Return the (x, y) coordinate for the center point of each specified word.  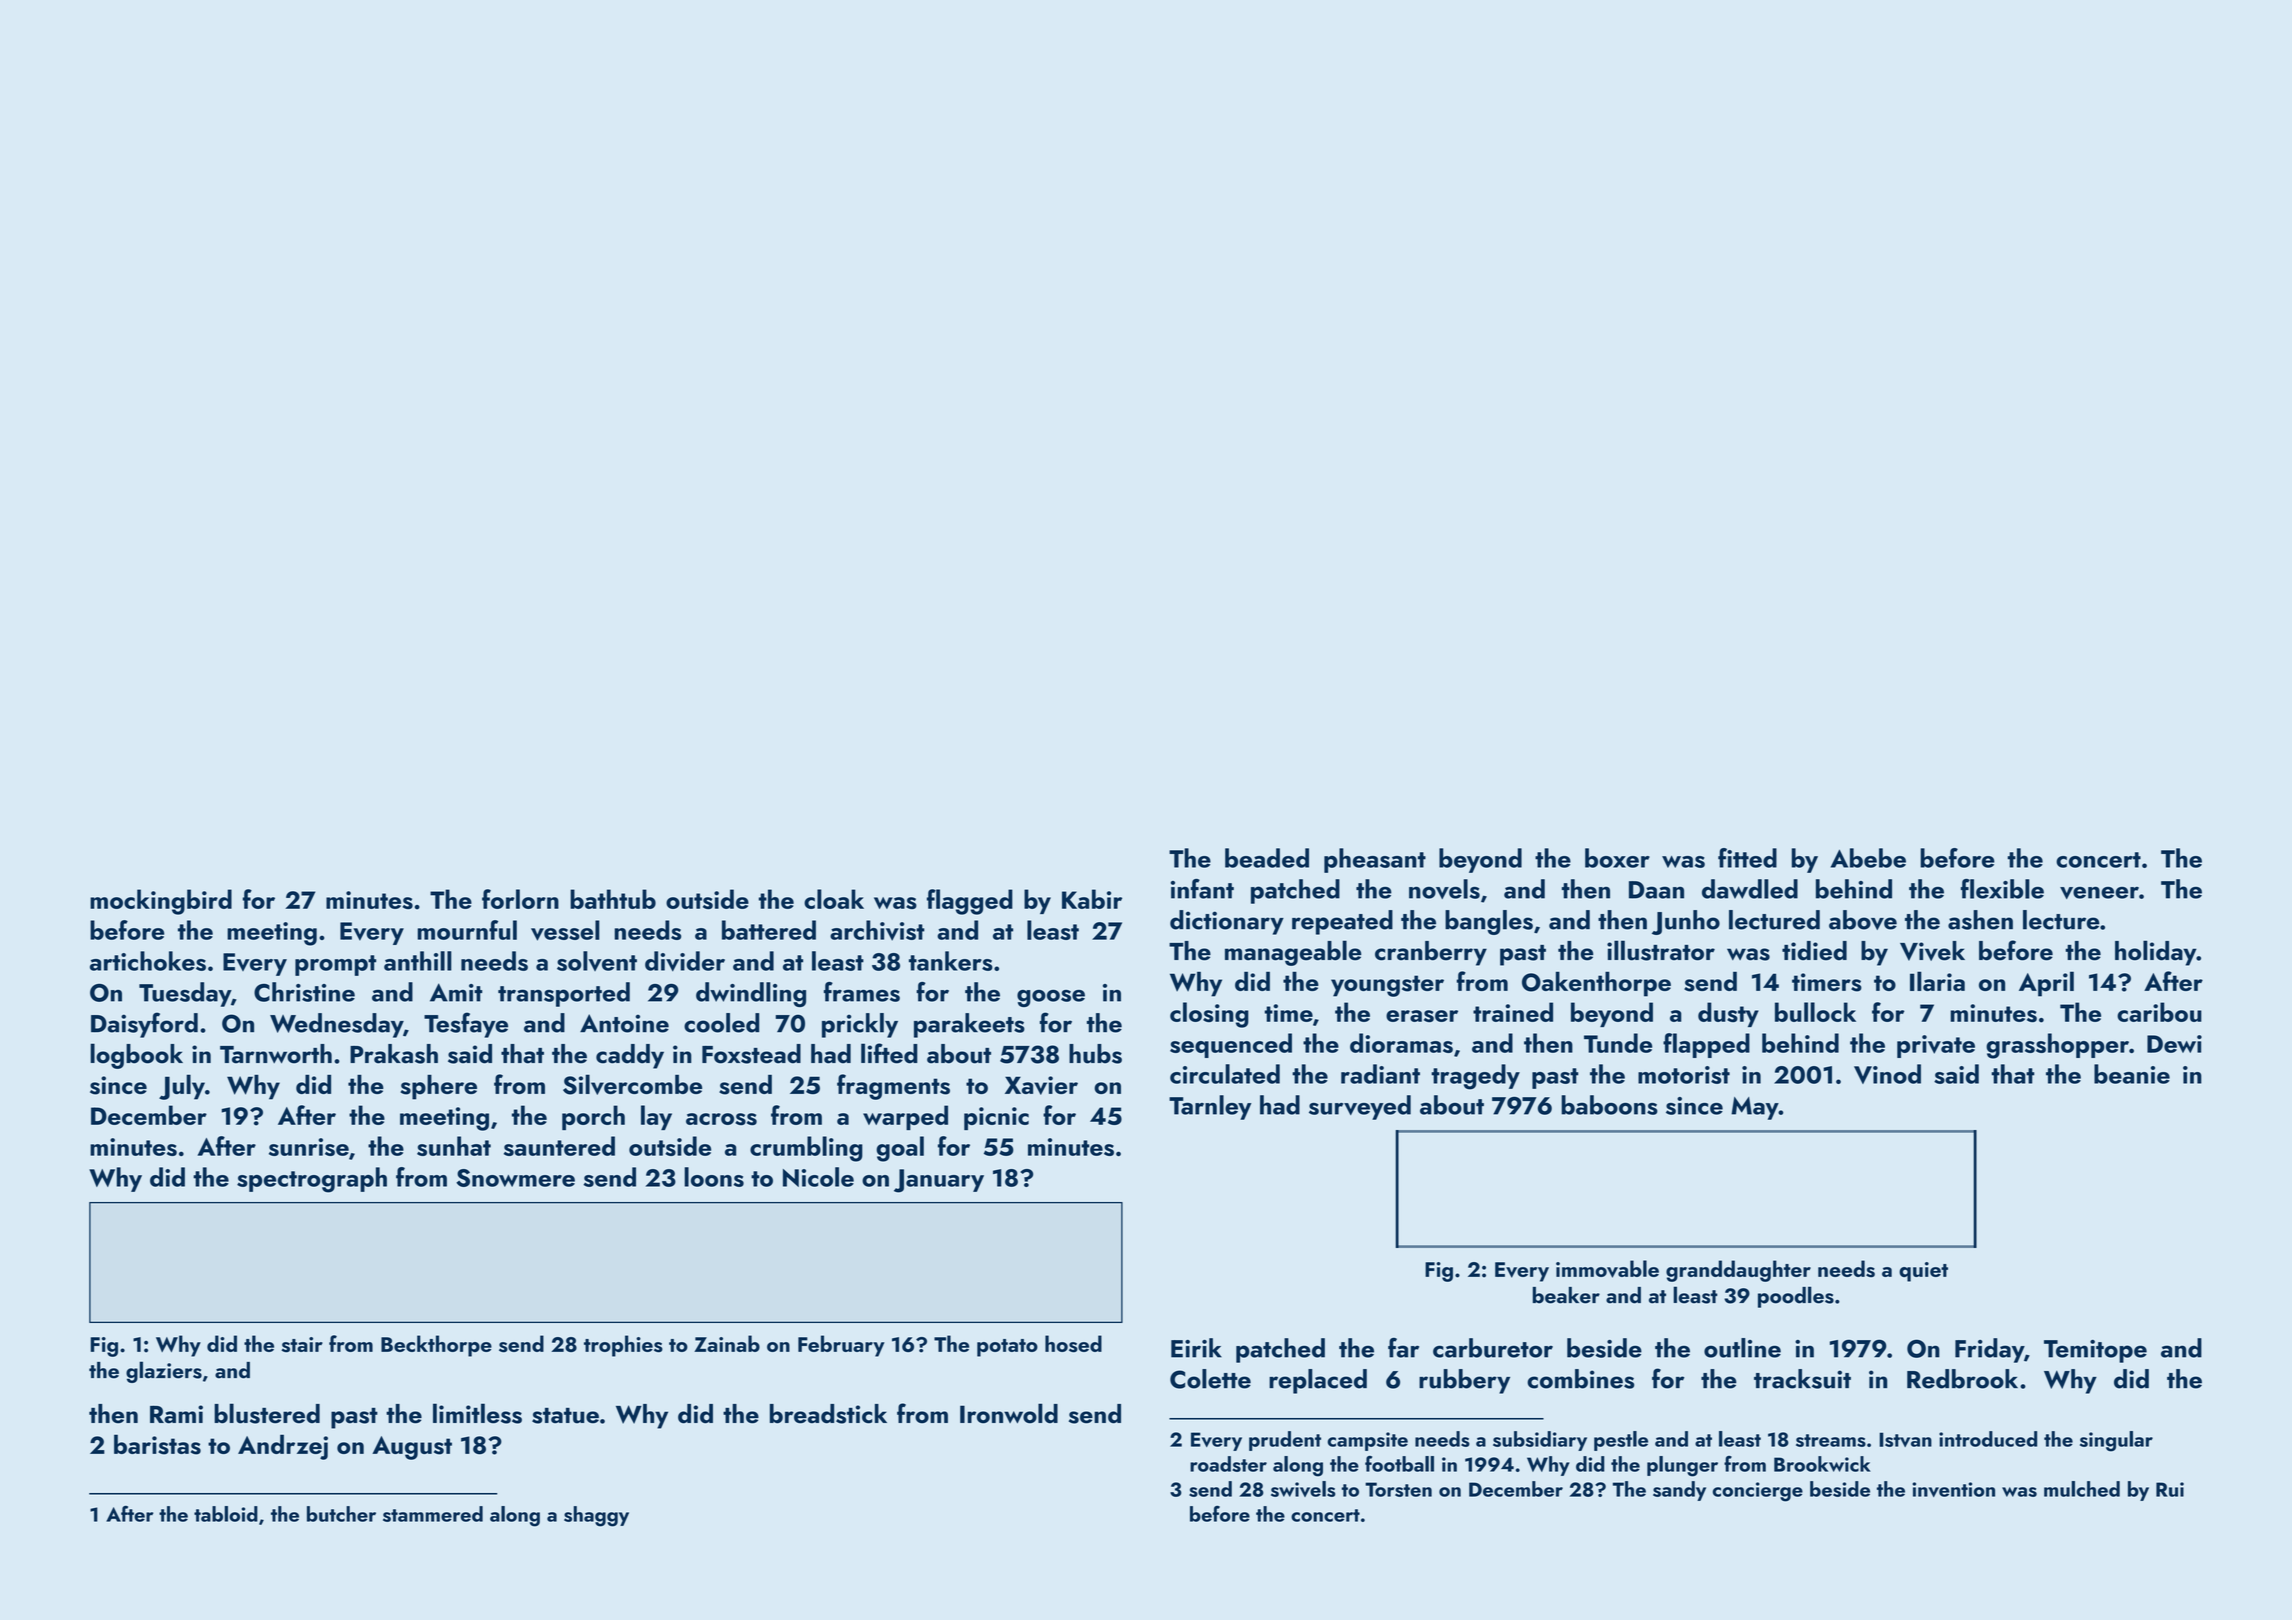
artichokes (148, 961)
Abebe (1868, 858)
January (939, 1181)
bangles (1489, 922)
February (841, 1346)
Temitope (2095, 1351)
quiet (1923, 1272)
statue (565, 1416)
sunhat (454, 1146)
